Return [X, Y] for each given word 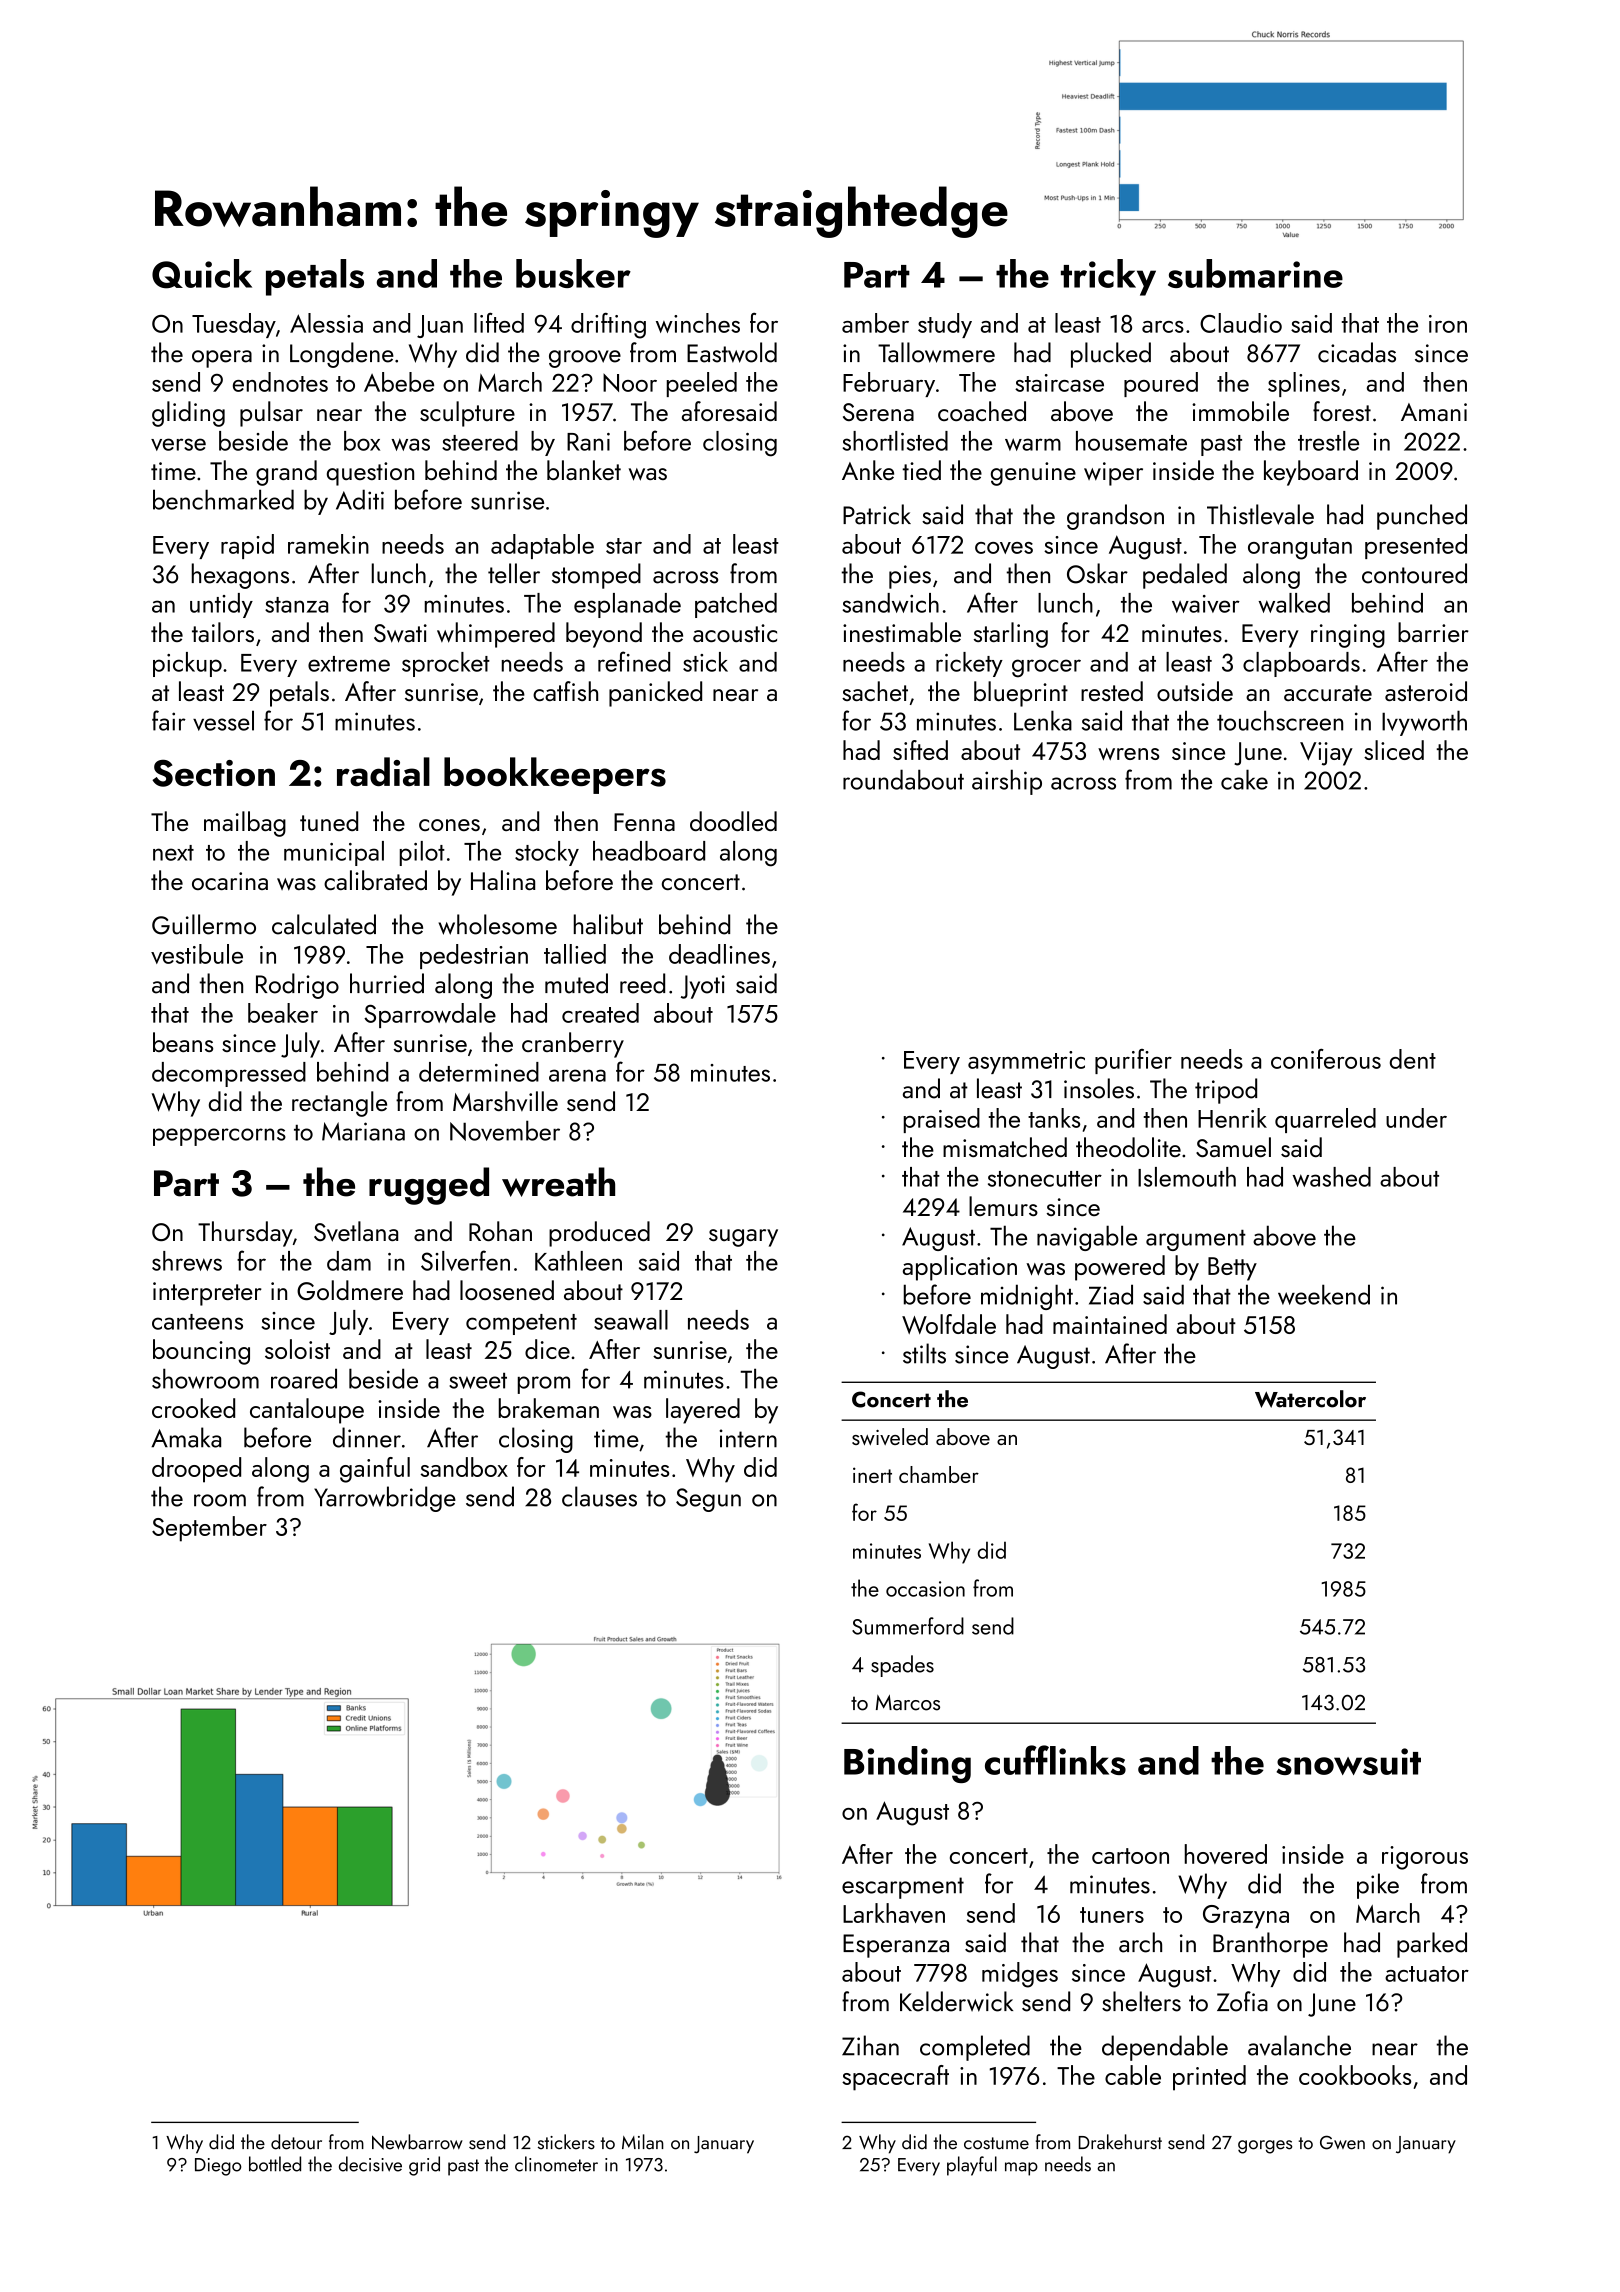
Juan [440, 326]
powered [1120, 1268]
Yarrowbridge [385, 1499]
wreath [558, 1182]
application [960, 1268]
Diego [218, 2167]
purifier [1133, 1061]
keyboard [1311, 473]
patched [736, 605]
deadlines [719, 954]
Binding [907, 1764]
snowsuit [1348, 1761]
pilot [422, 853]
